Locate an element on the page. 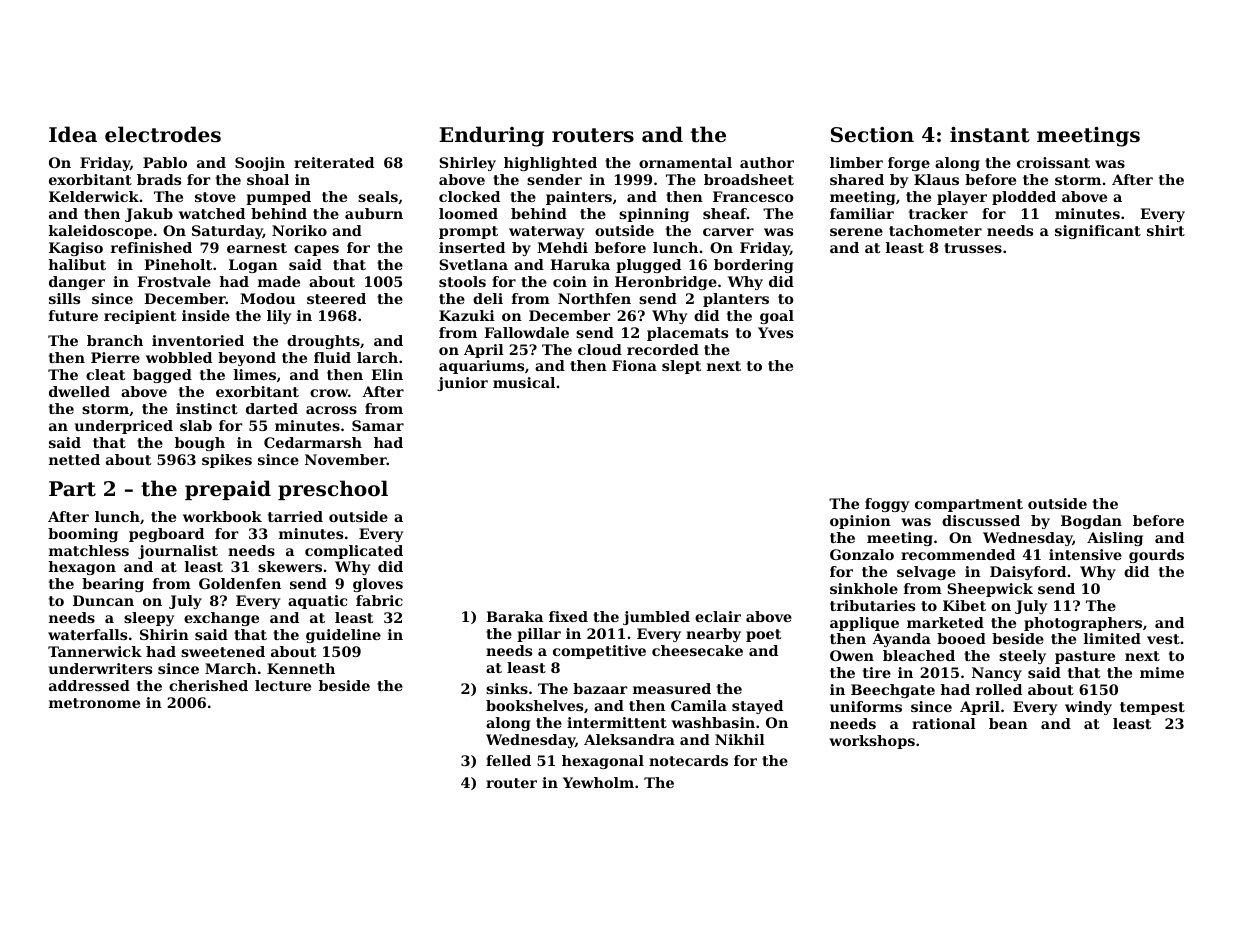  instant is located at coordinates (989, 134).
